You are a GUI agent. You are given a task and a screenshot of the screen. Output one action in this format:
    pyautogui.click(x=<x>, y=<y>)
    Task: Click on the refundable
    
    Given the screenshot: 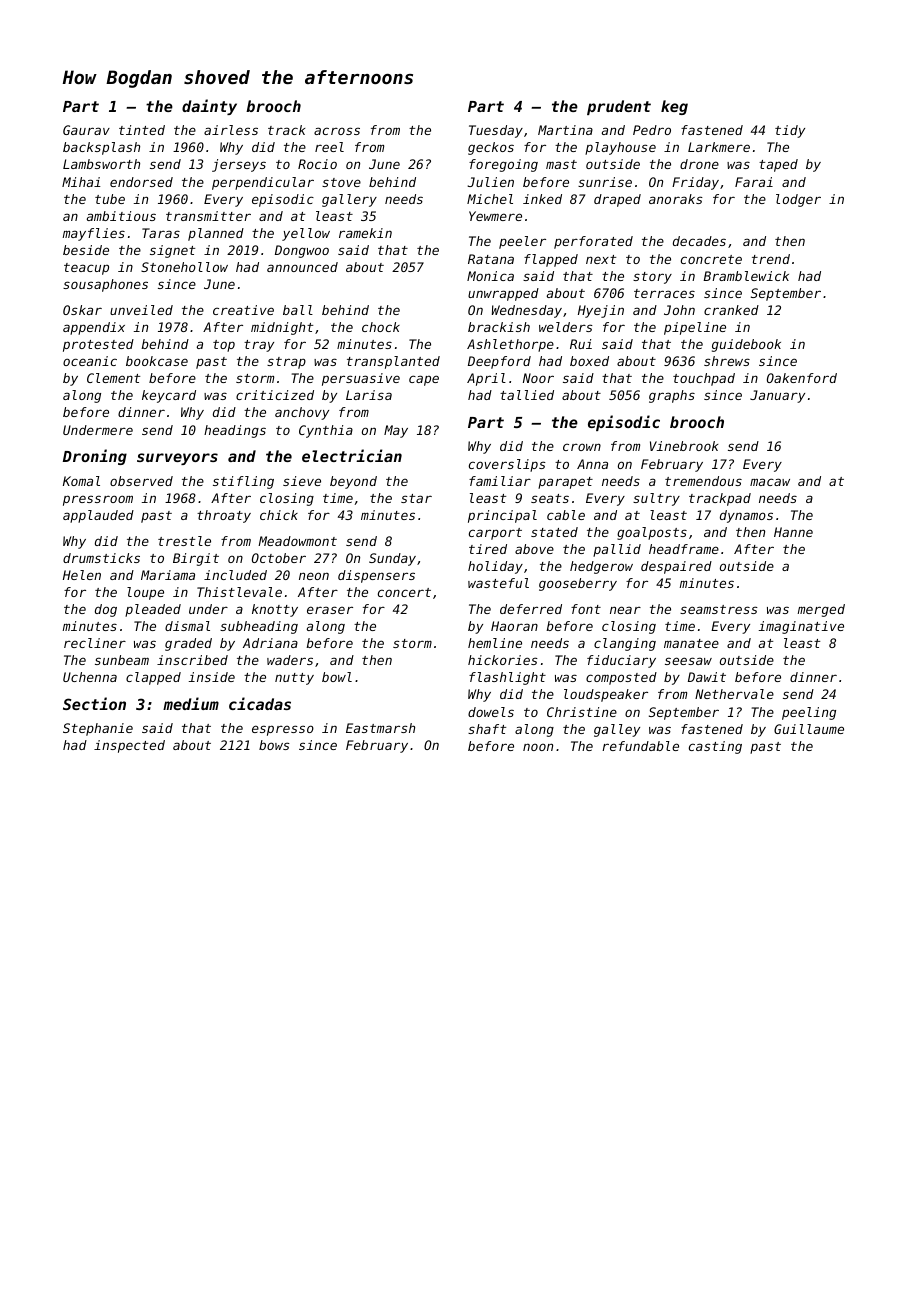 What is the action you would take?
    pyautogui.click(x=640, y=746)
